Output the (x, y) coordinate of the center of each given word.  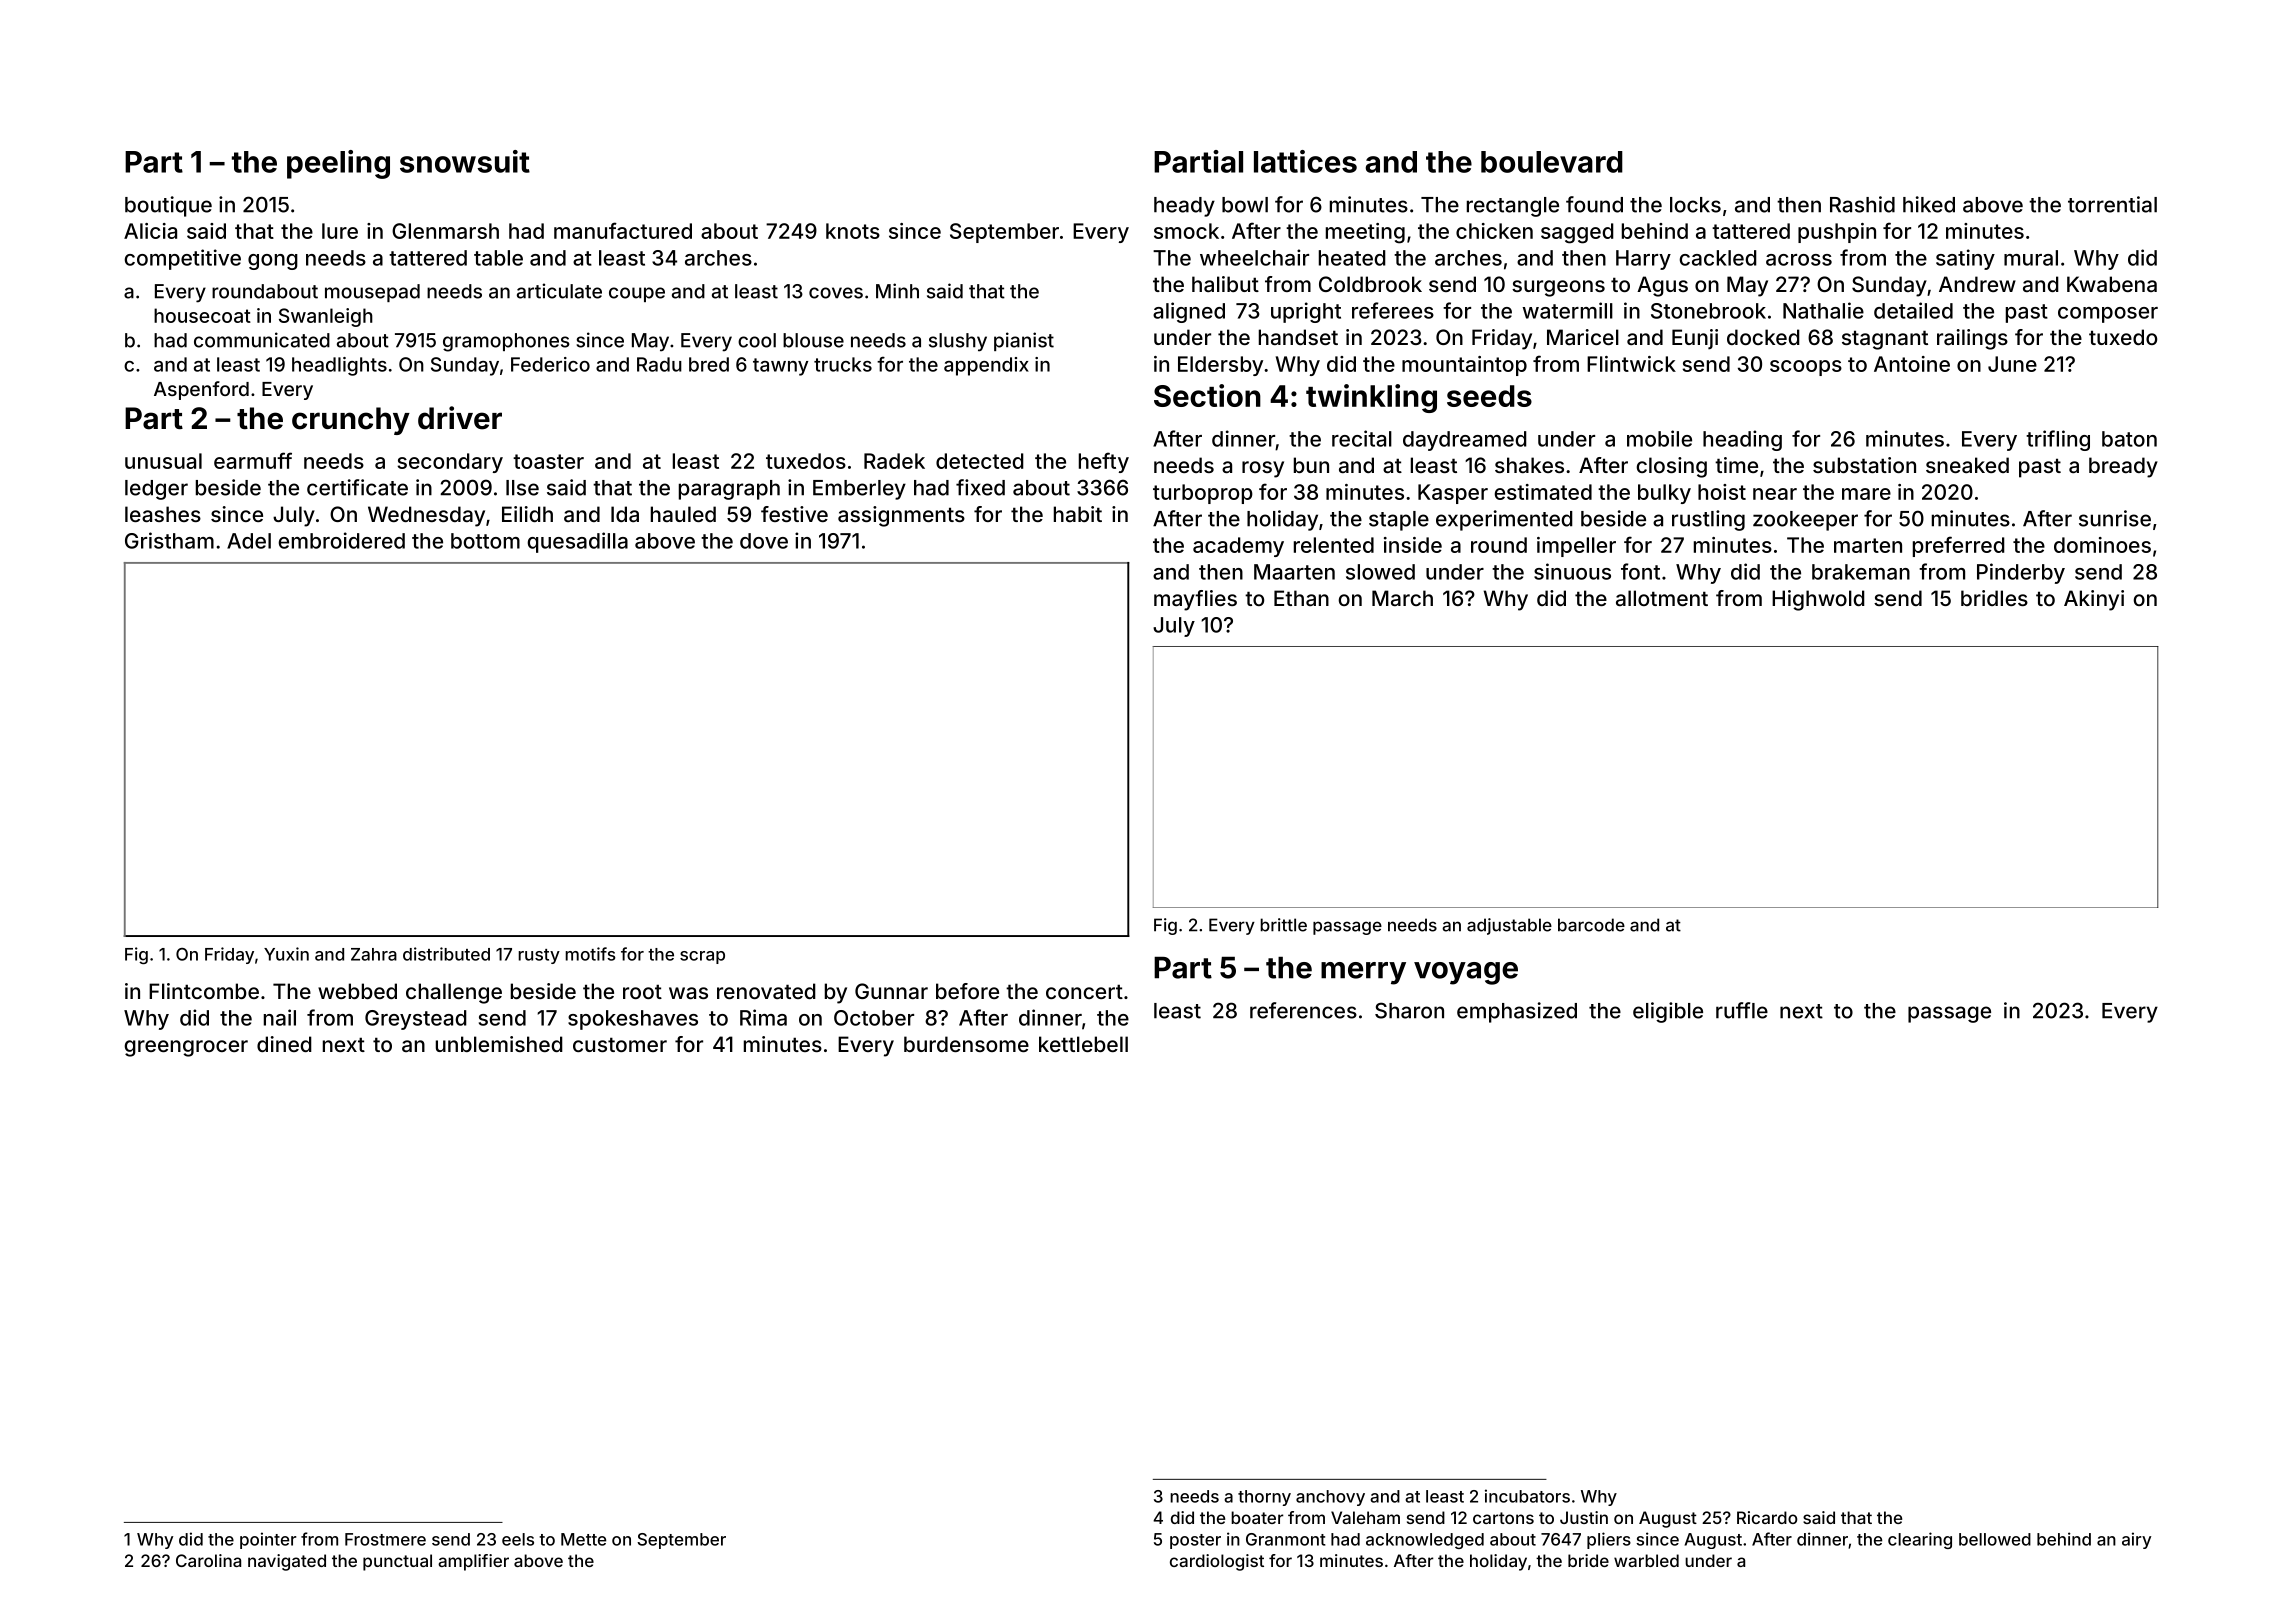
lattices (1305, 161)
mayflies (1195, 600)
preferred (1959, 546)
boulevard (1552, 162)
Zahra (374, 954)
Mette (583, 1539)
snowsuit (465, 161)
